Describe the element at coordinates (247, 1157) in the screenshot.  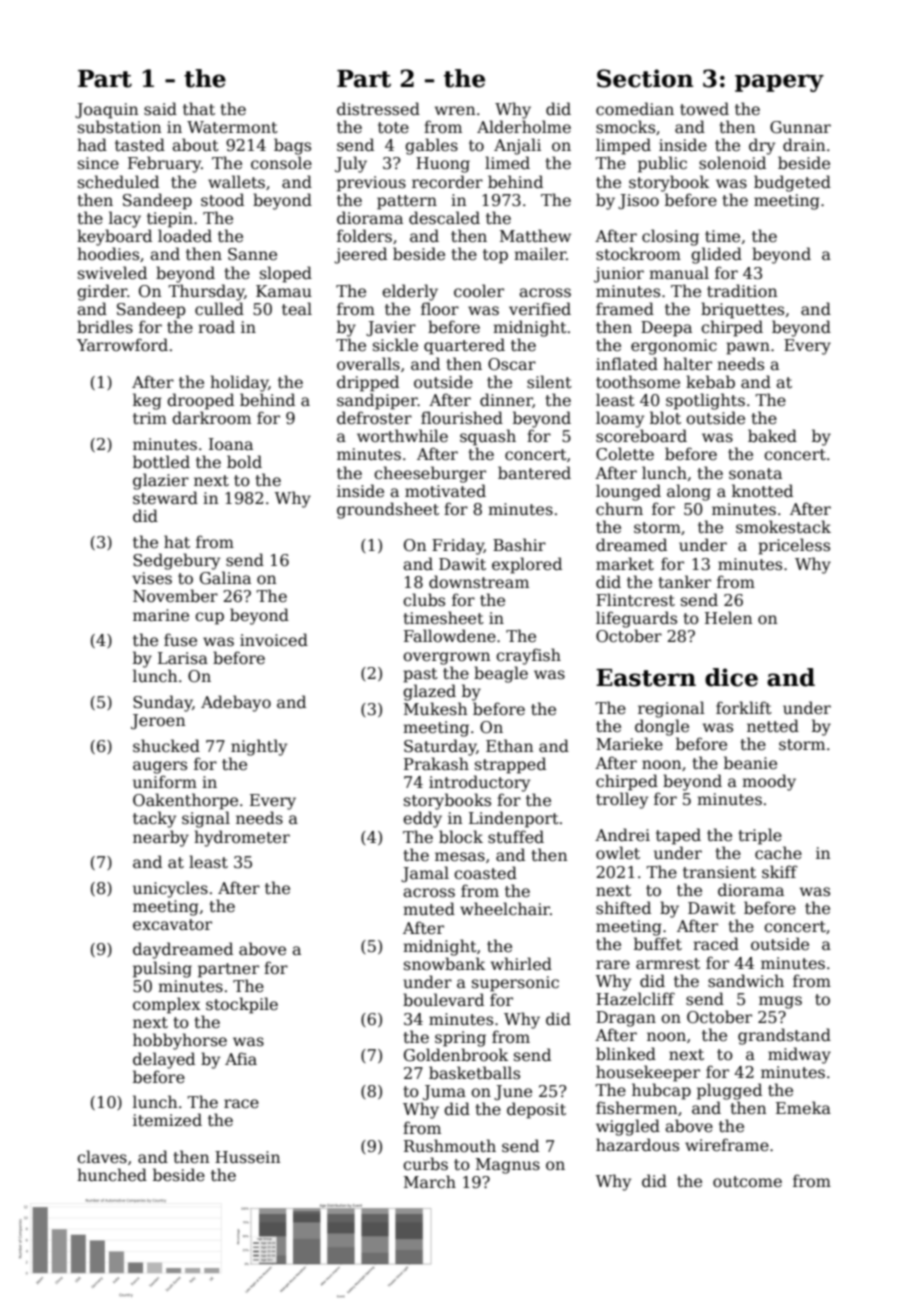
I see `Hussein` at that location.
